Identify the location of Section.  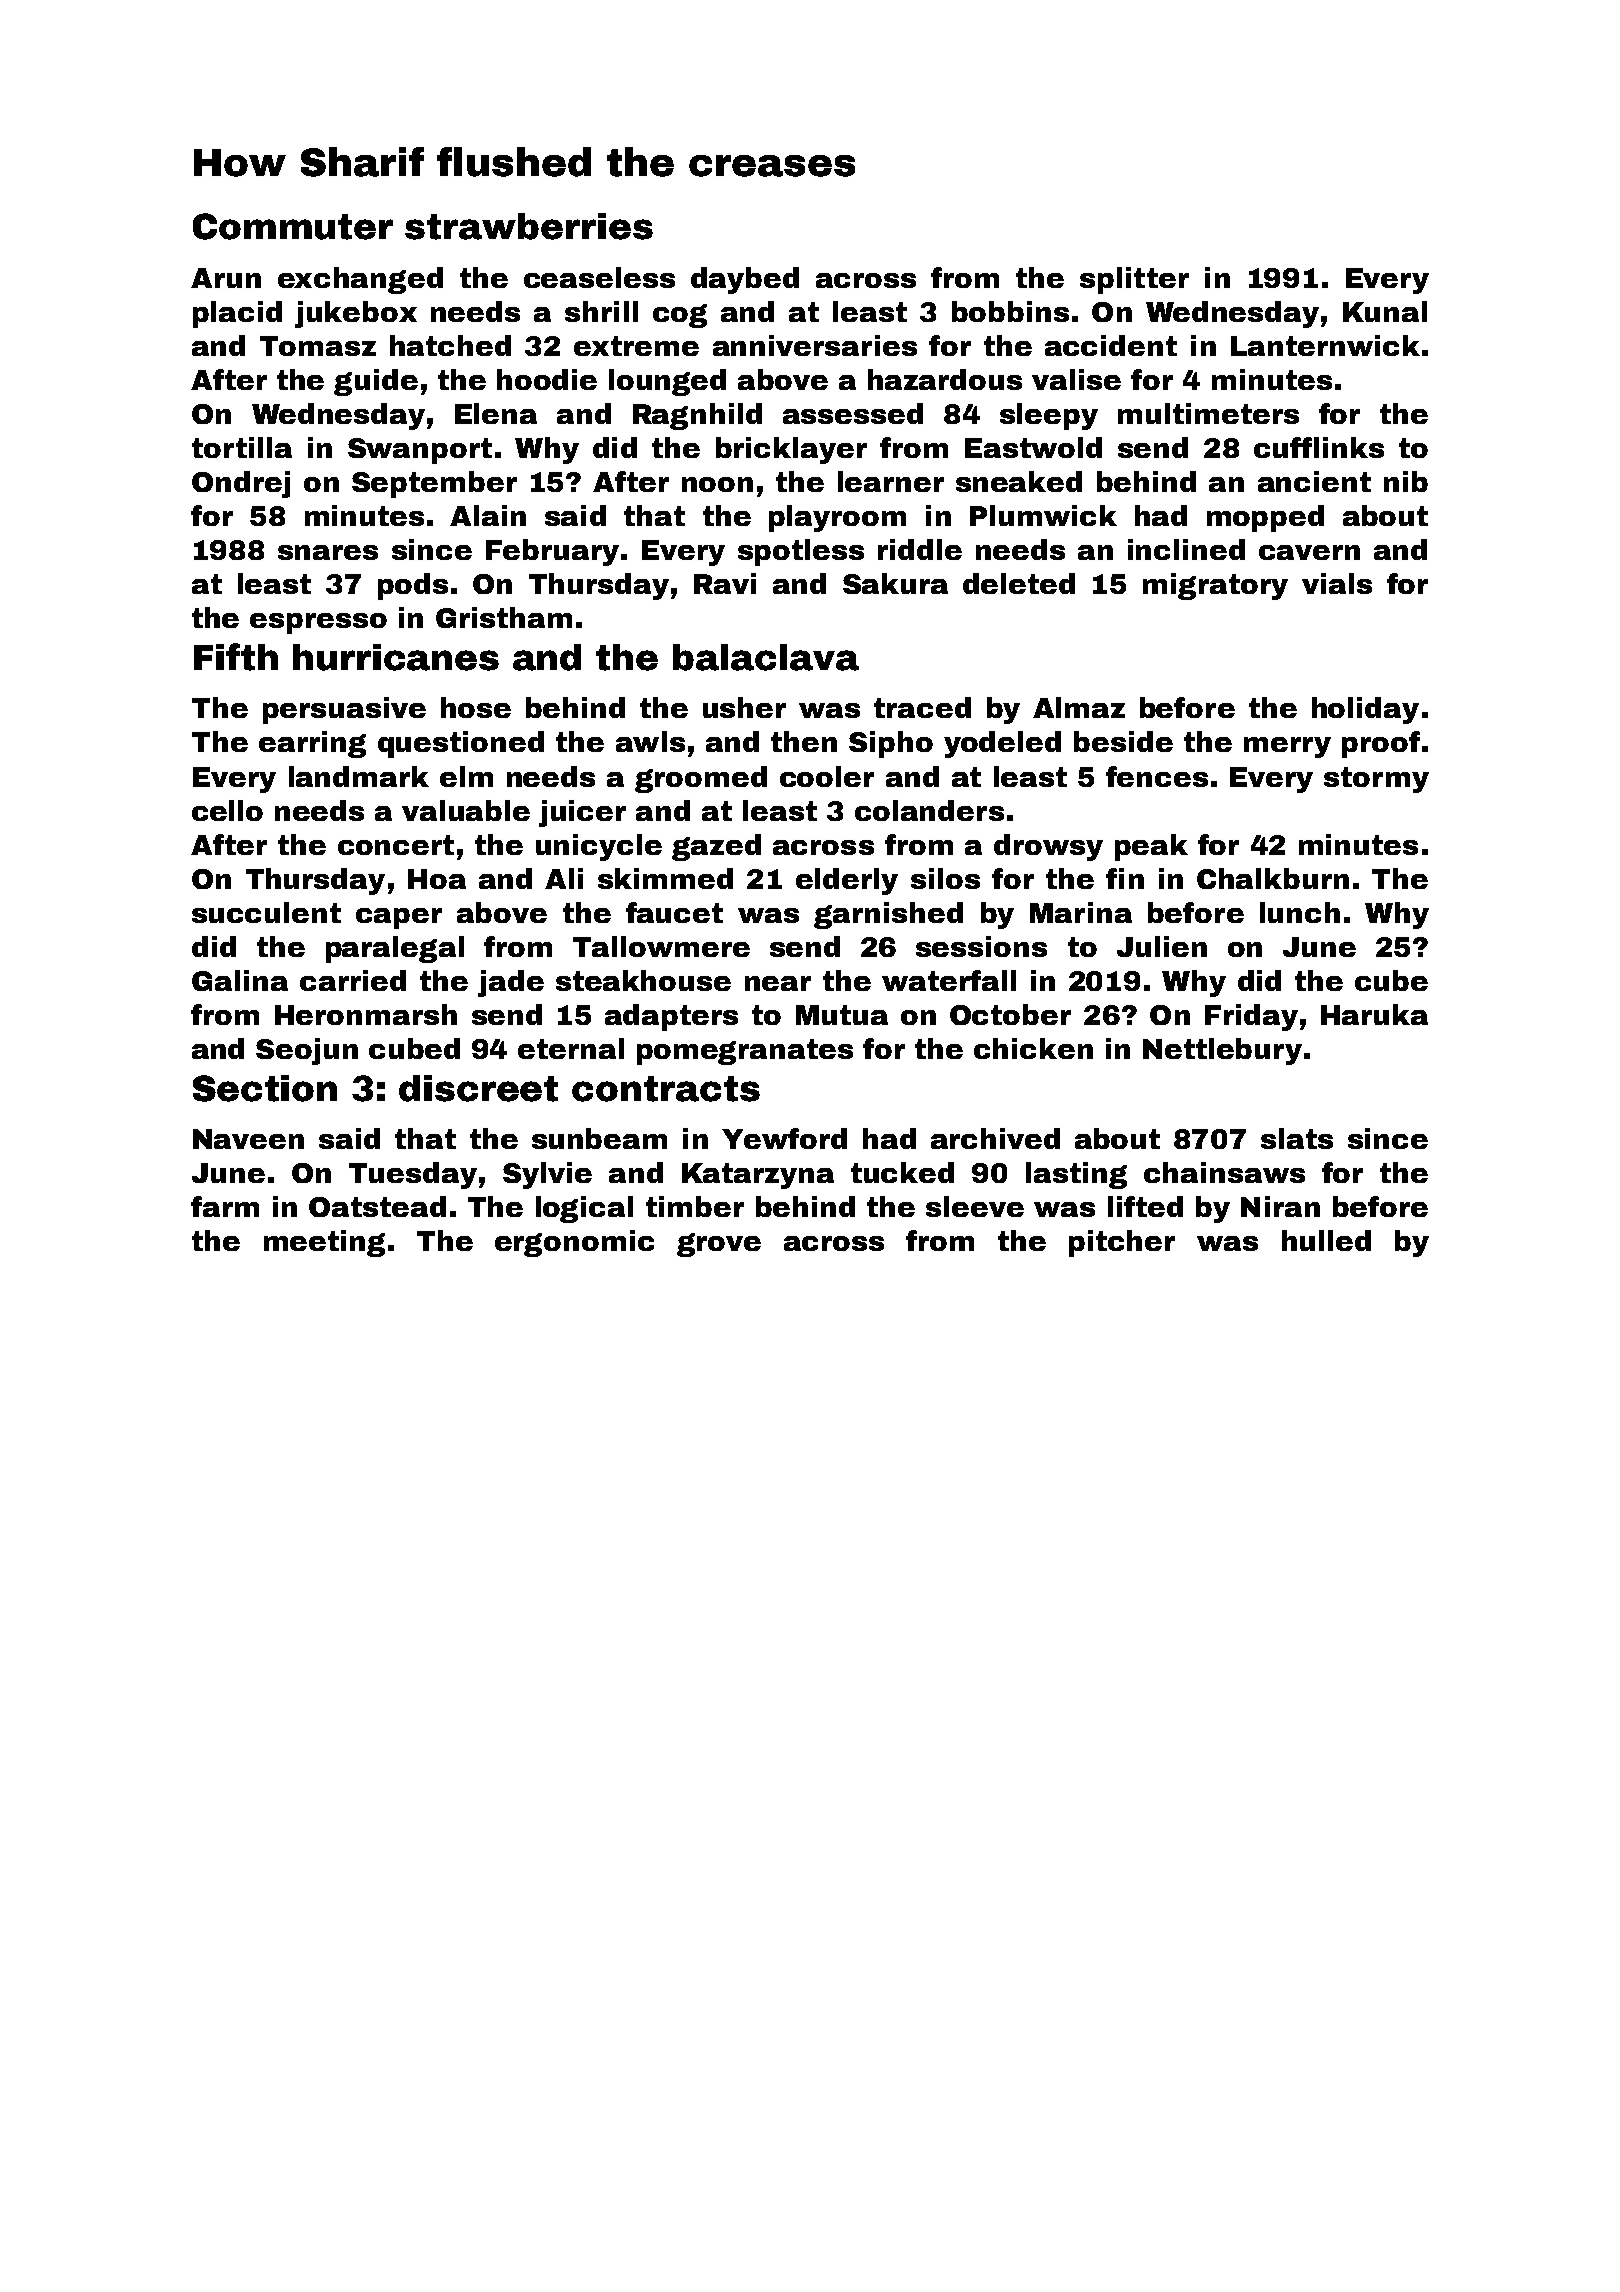
(265, 1088).
